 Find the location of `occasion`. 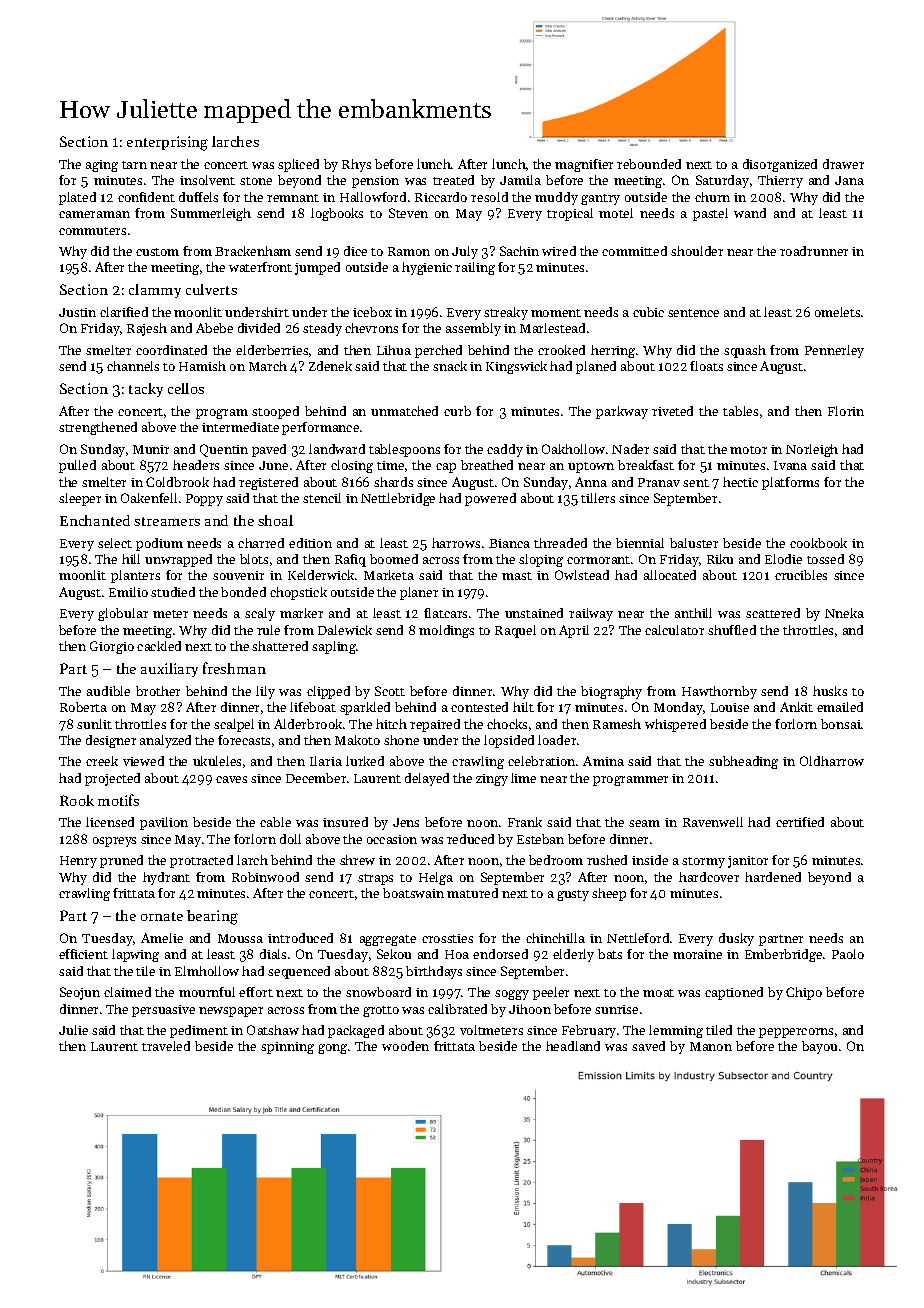

occasion is located at coordinates (392, 839).
